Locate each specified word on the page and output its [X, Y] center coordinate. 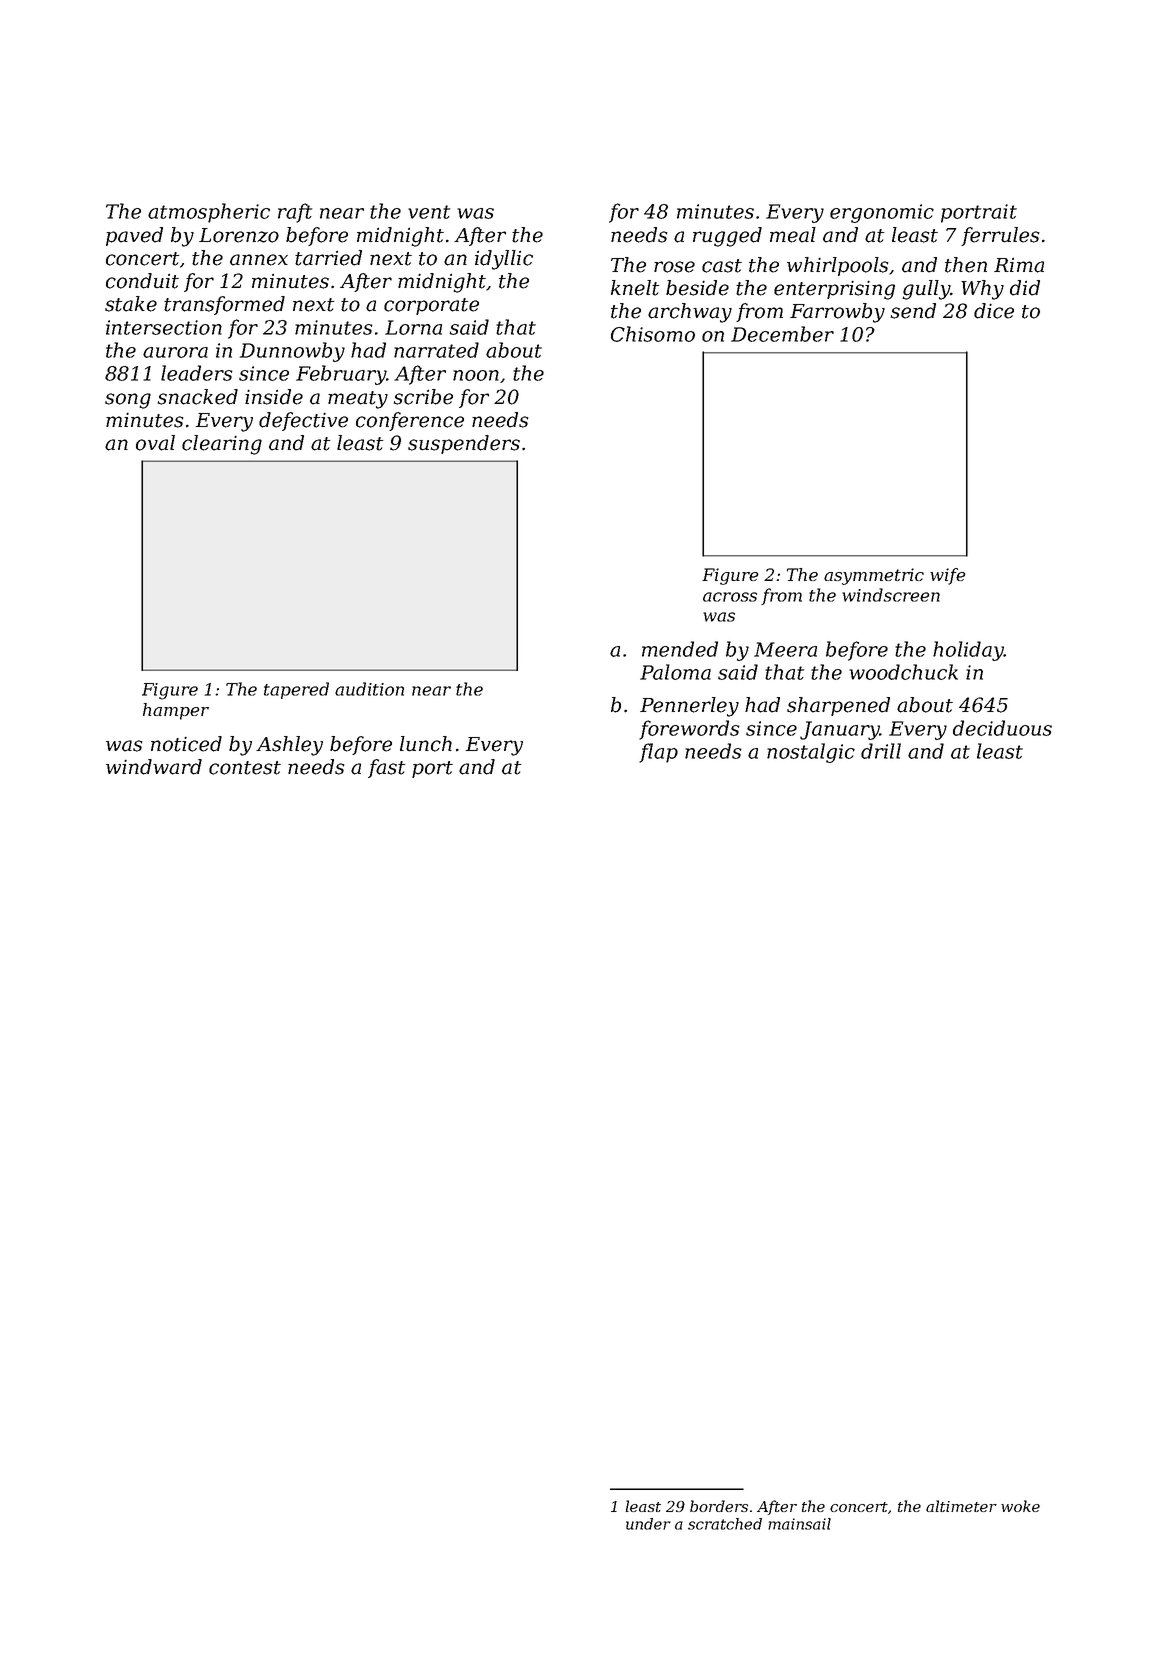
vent [429, 212]
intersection [164, 327]
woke [1020, 1506]
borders [719, 1506]
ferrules [1000, 236]
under [648, 1524]
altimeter [961, 1506]
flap [658, 753]
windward [154, 767]
